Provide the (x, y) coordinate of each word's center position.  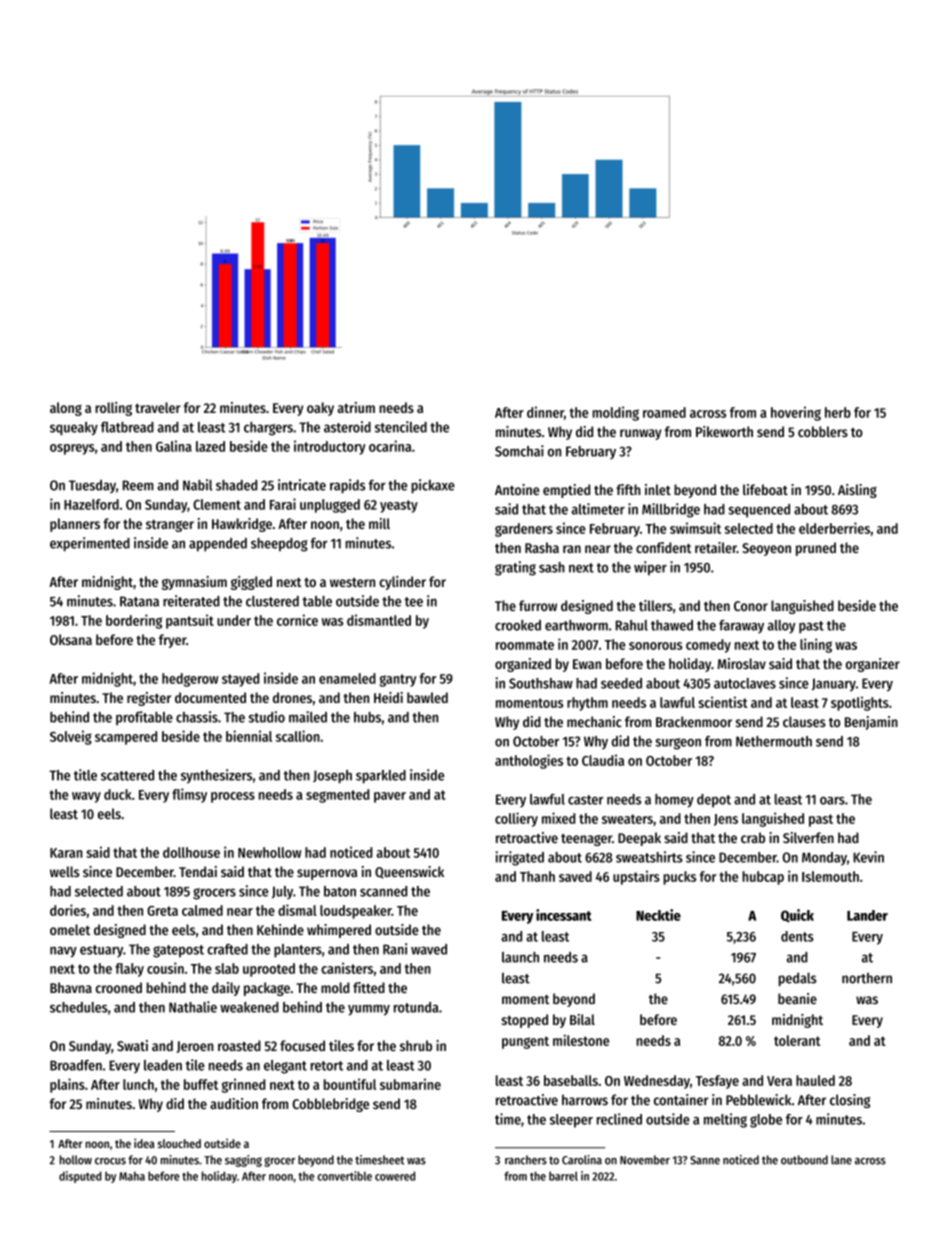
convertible (344, 1176)
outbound (804, 1160)
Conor (751, 606)
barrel (563, 1176)
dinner (545, 412)
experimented (90, 544)
